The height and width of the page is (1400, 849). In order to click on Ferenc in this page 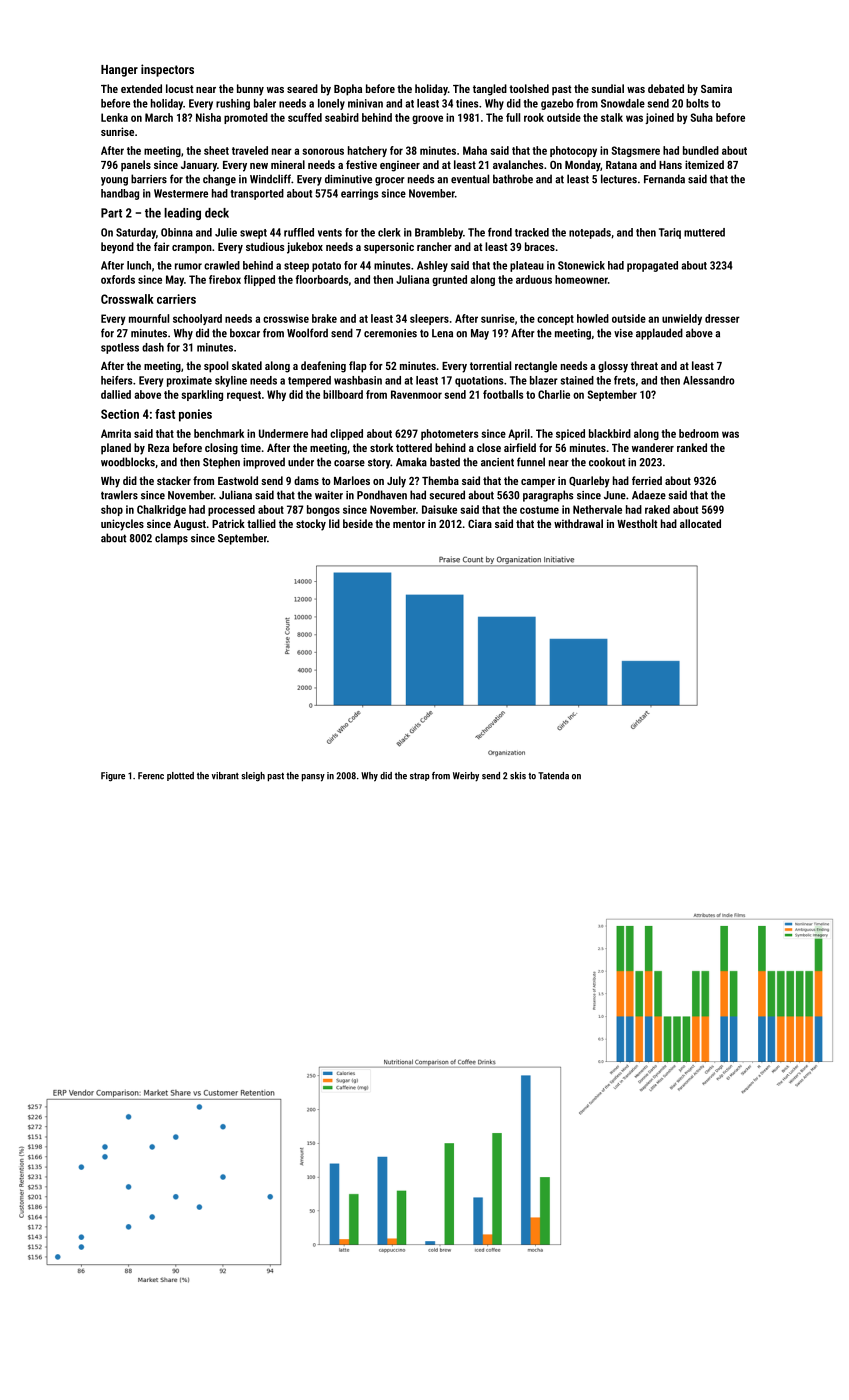, I will do `click(151, 776)`.
